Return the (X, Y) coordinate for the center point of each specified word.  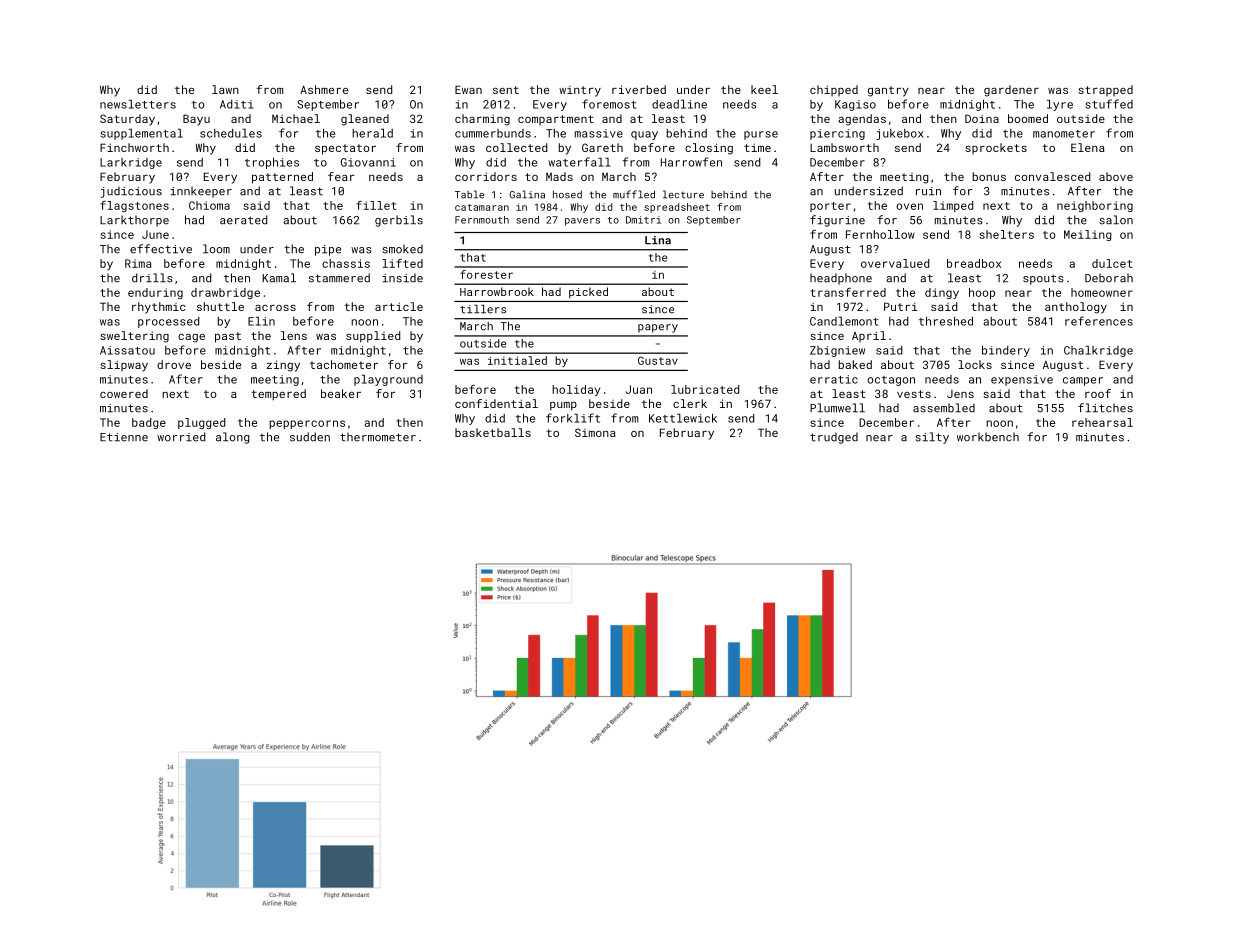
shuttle (220, 306)
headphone (841, 279)
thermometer (378, 437)
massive (599, 133)
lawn (225, 89)
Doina (982, 118)
